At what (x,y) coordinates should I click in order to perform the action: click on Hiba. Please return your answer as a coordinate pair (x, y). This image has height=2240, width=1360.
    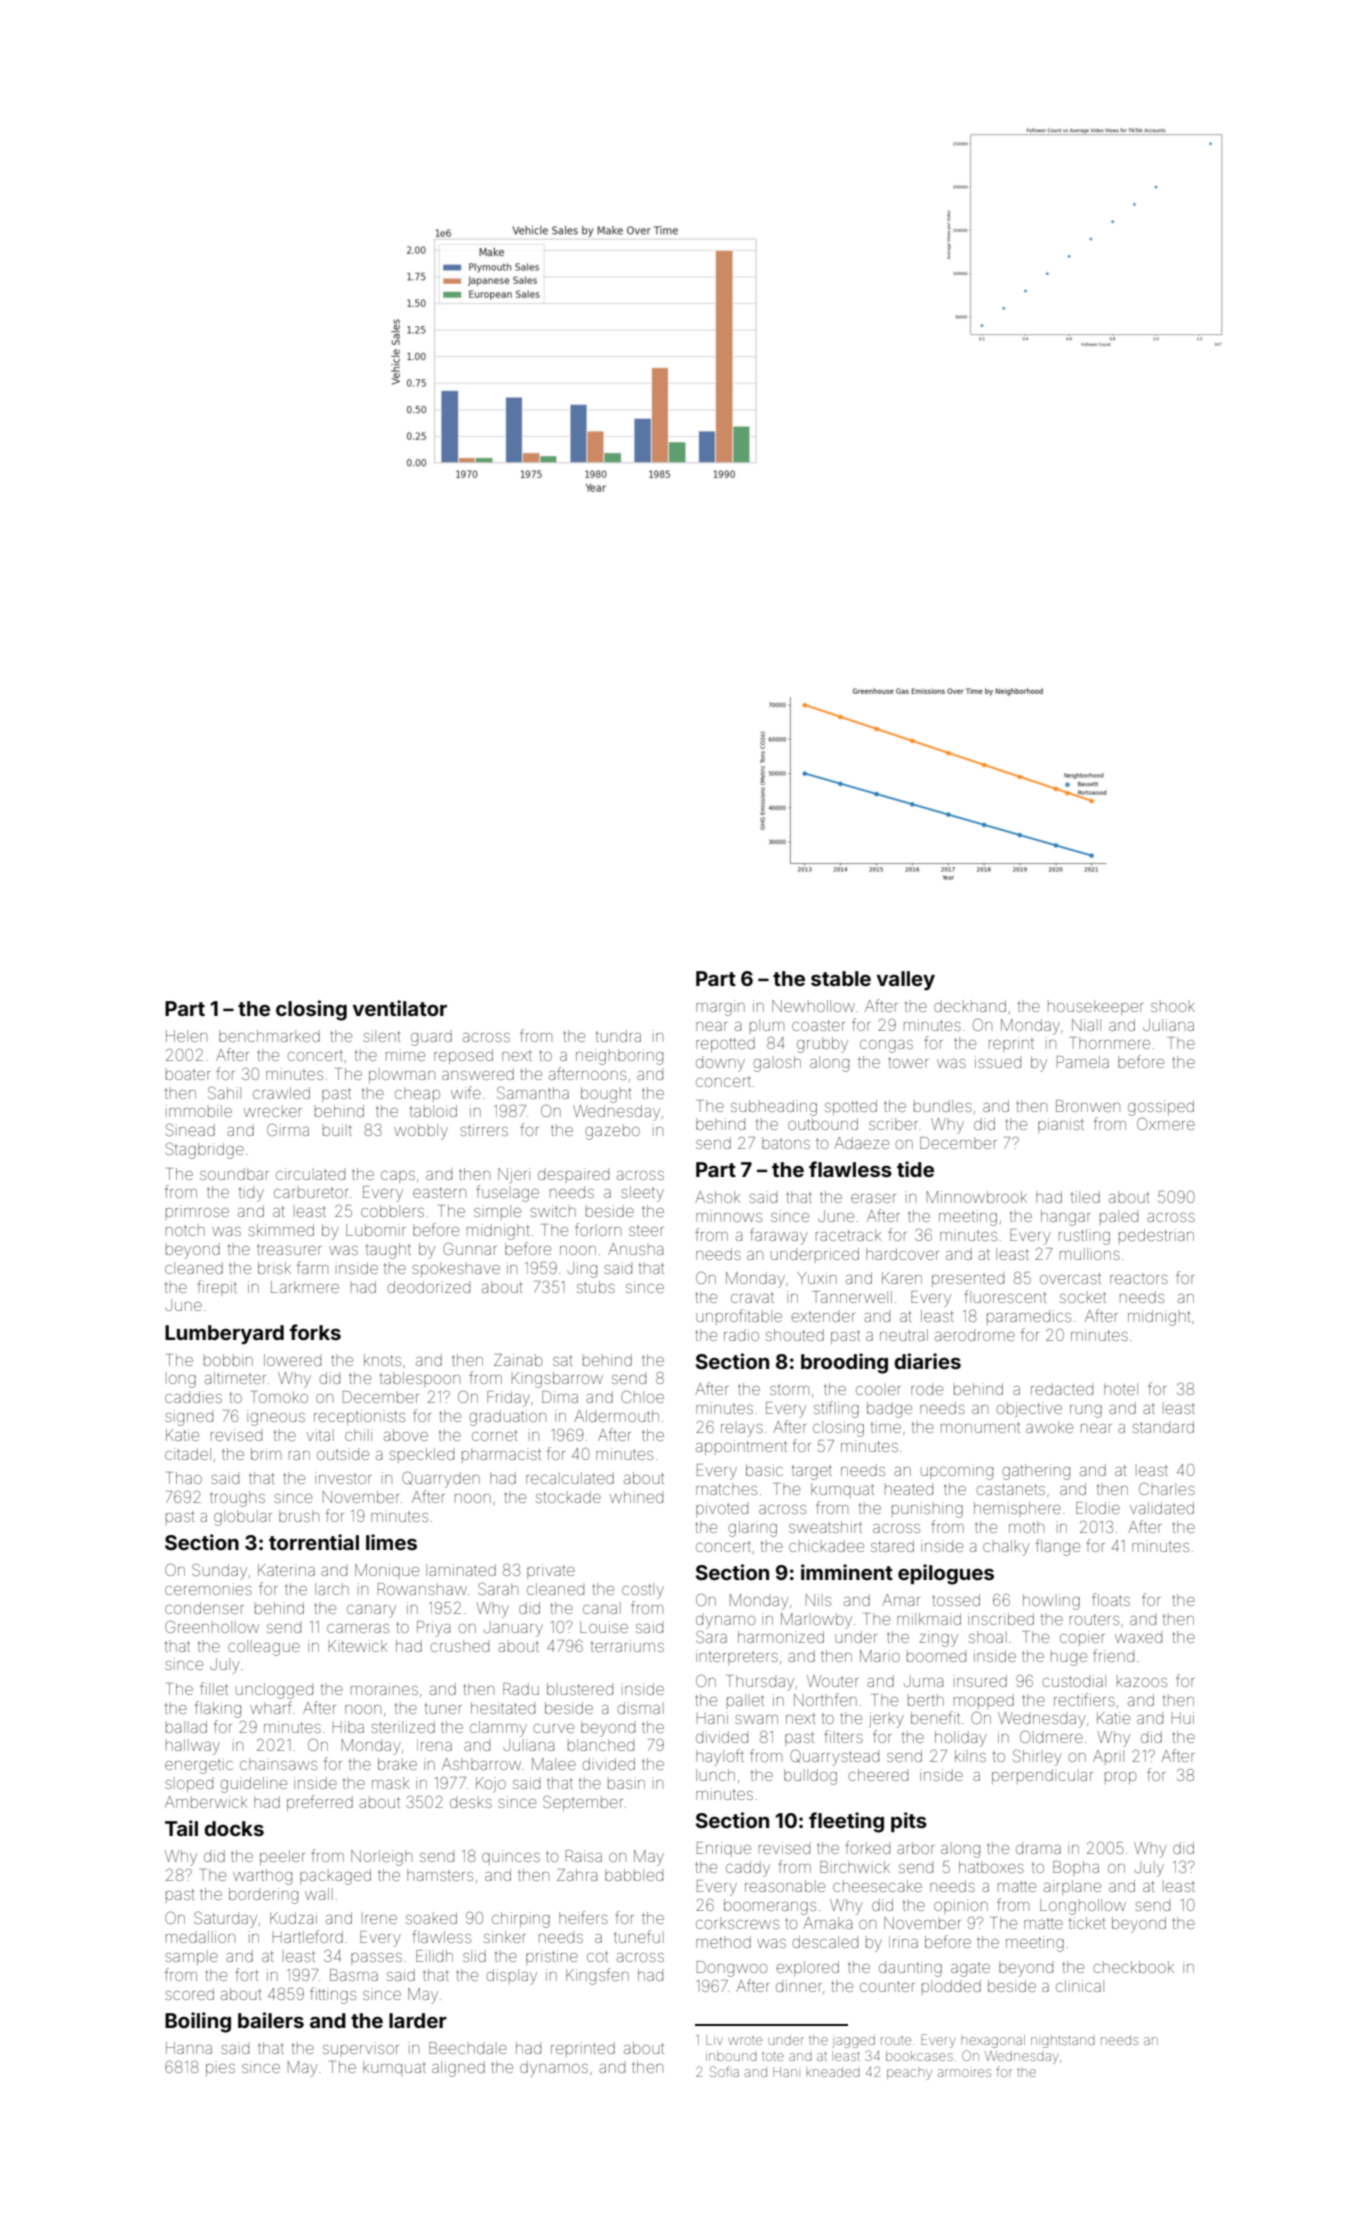
    Looking at the image, I should click on (348, 1727).
